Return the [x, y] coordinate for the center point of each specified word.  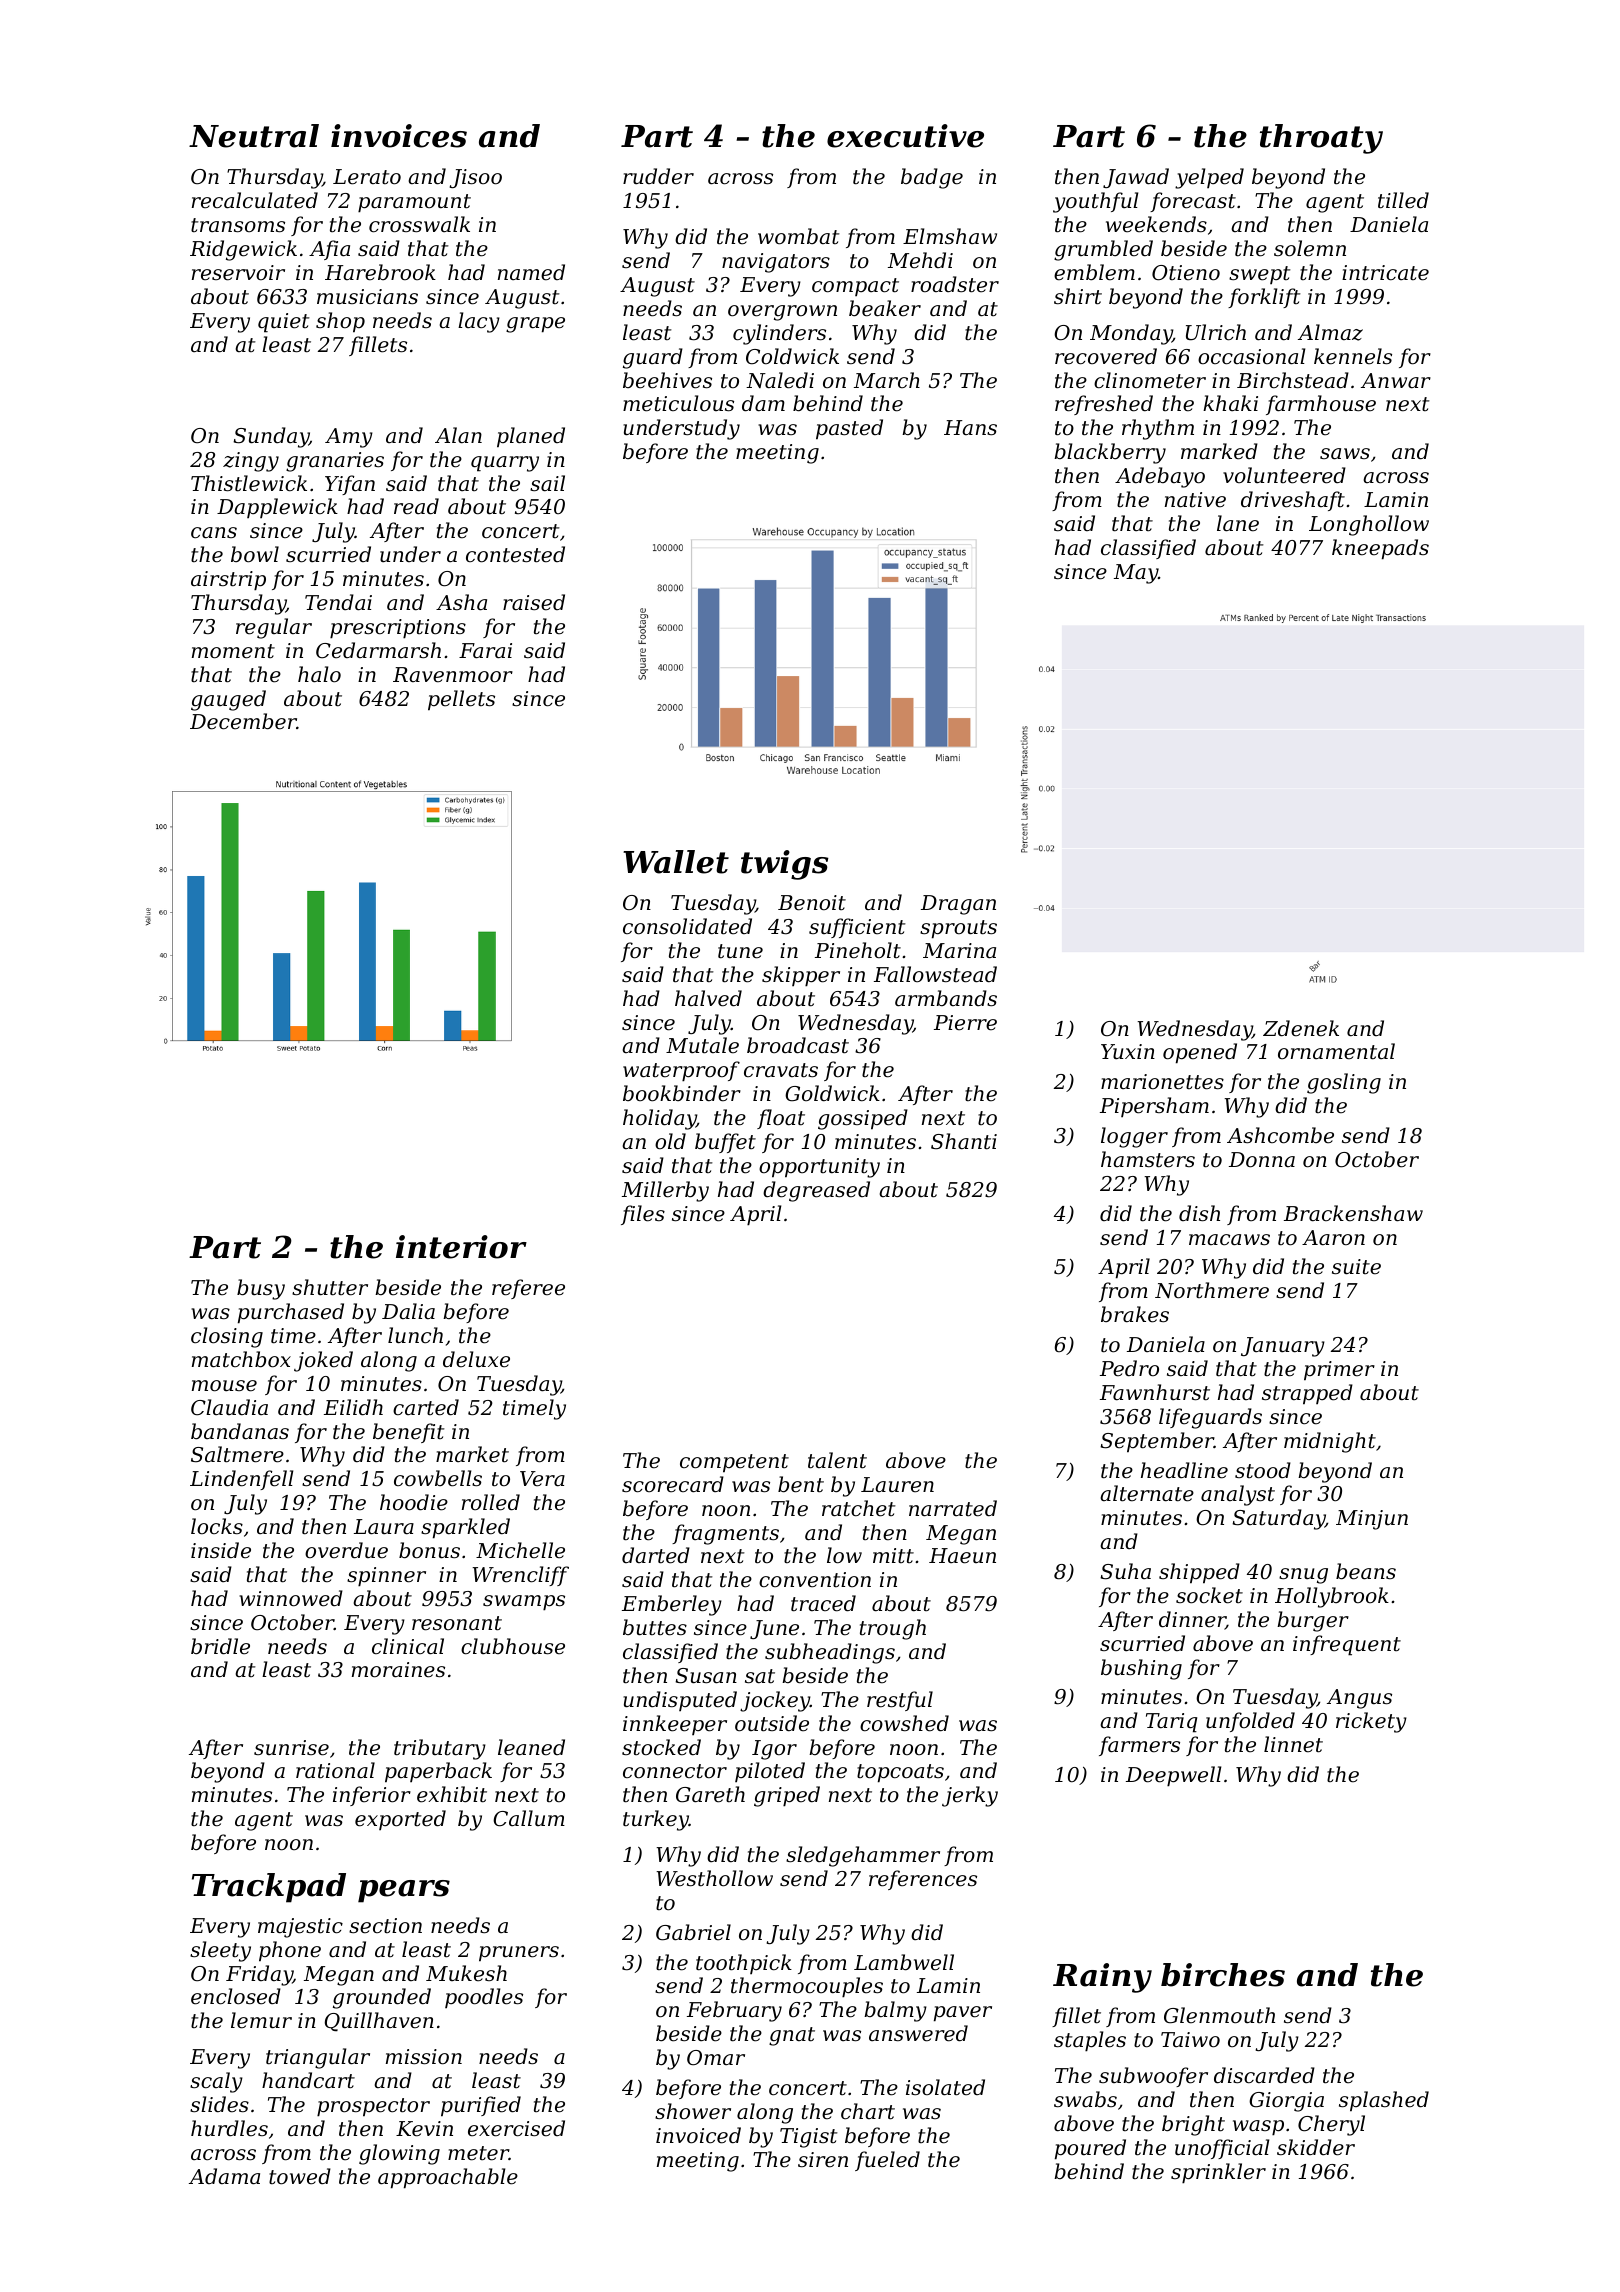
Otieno [1186, 273]
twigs [785, 865]
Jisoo [476, 178]
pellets [461, 700]
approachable [448, 2178]
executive [905, 136]
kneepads [1380, 549]
